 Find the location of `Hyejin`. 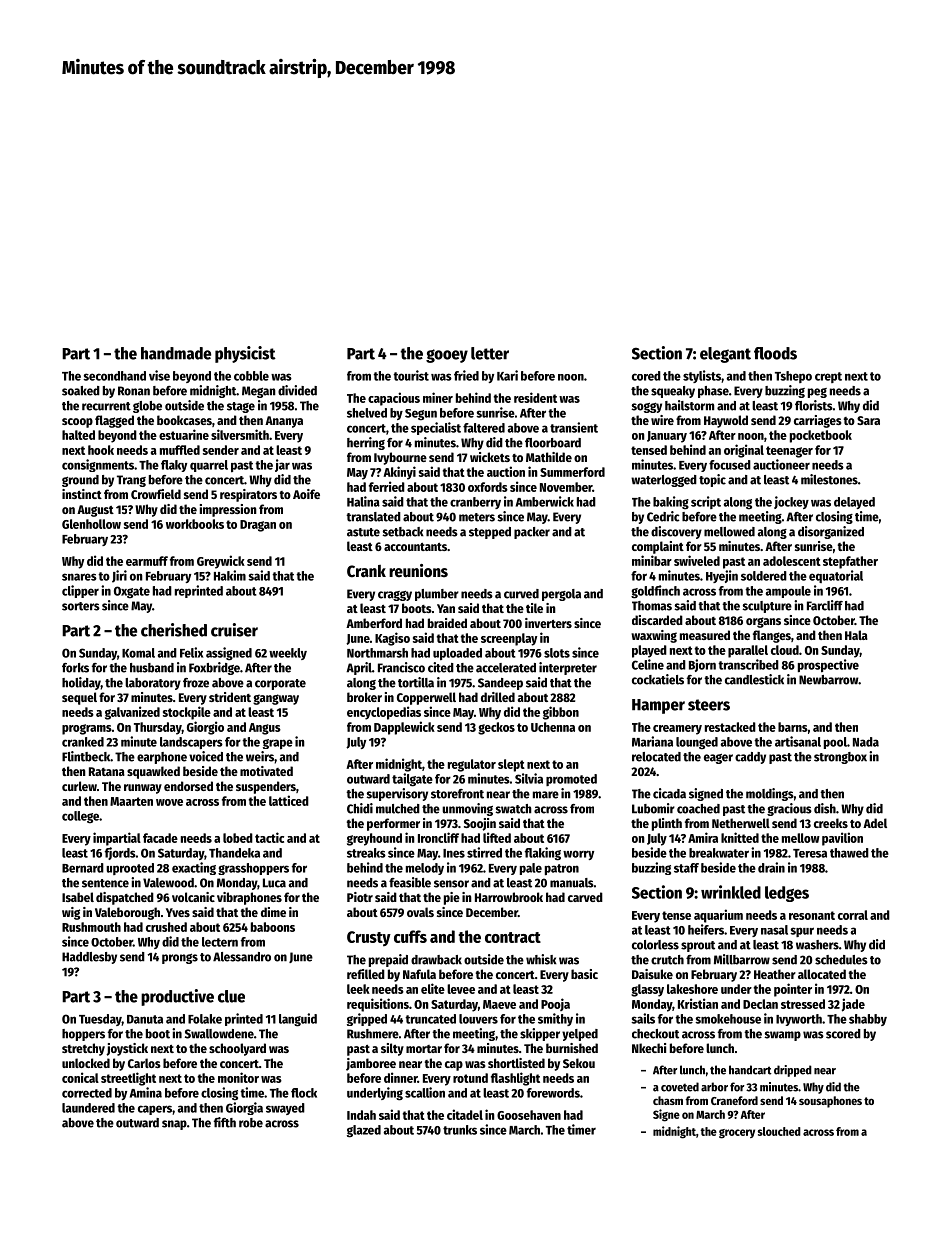

Hyejin is located at coordinates (722, 576).
